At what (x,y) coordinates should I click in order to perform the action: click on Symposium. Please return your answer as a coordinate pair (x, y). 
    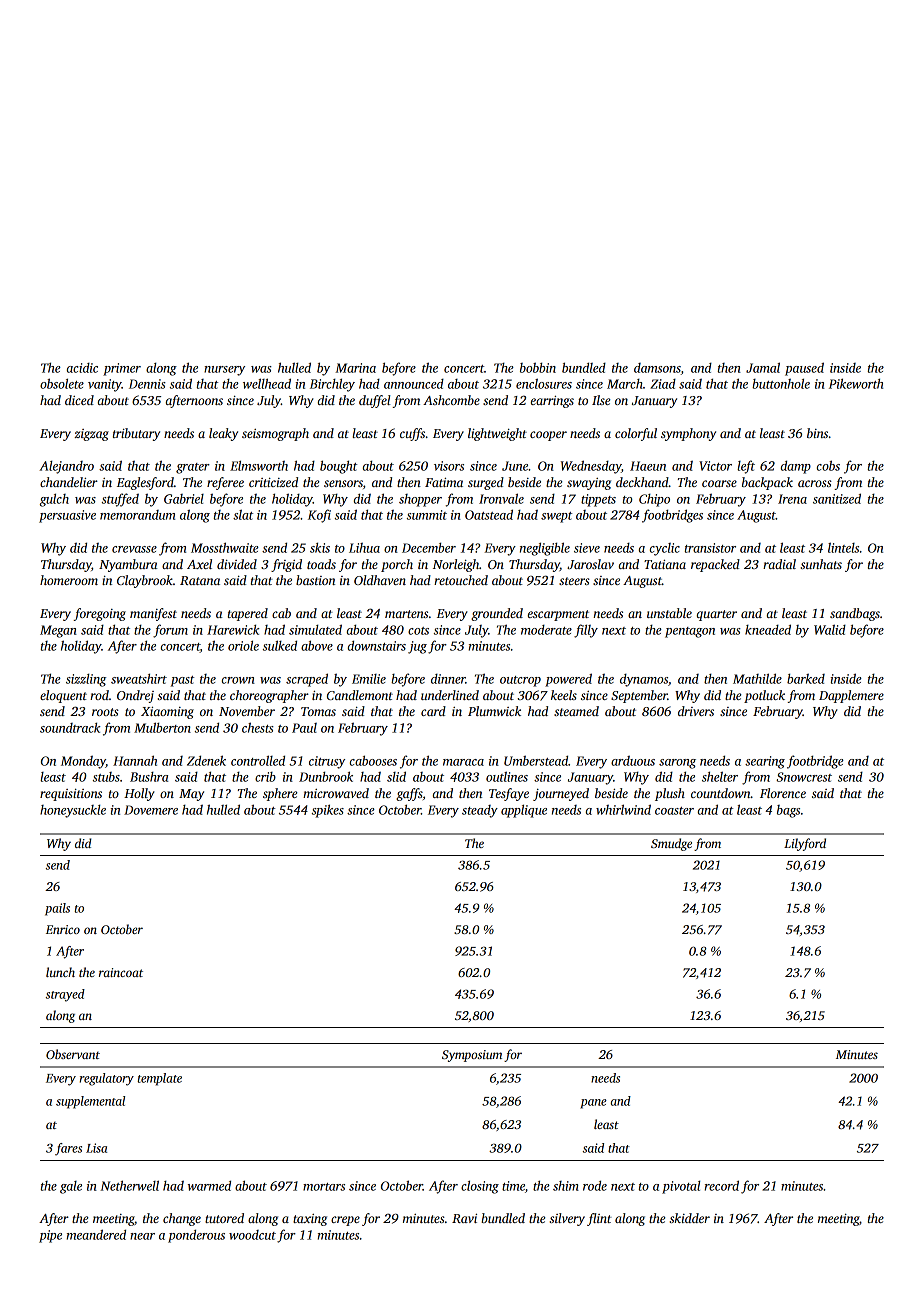
    Looking at the image, I should click on (472, 1056).
